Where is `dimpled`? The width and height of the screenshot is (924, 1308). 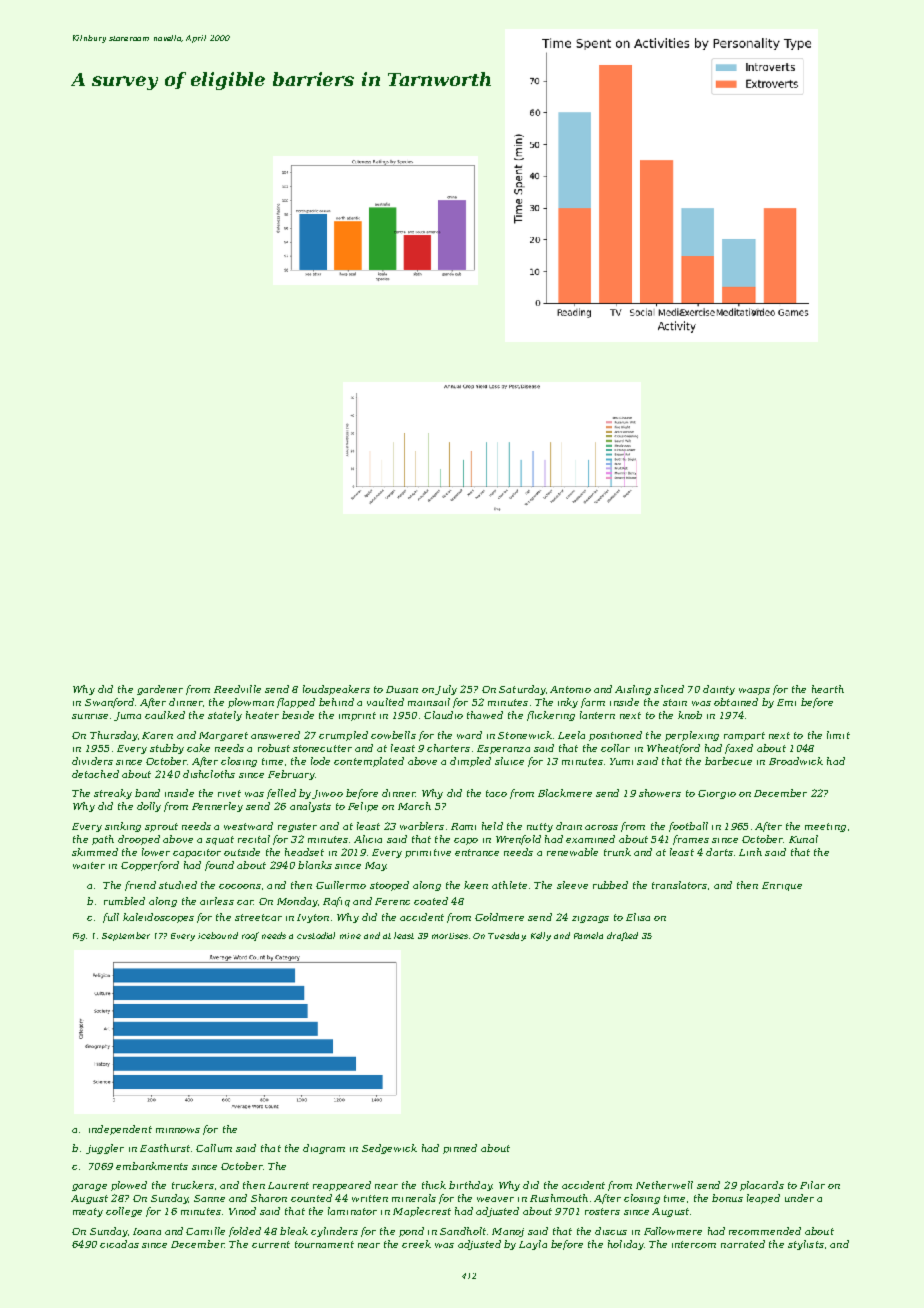 dimpled is located at coordinates (470, 762).
